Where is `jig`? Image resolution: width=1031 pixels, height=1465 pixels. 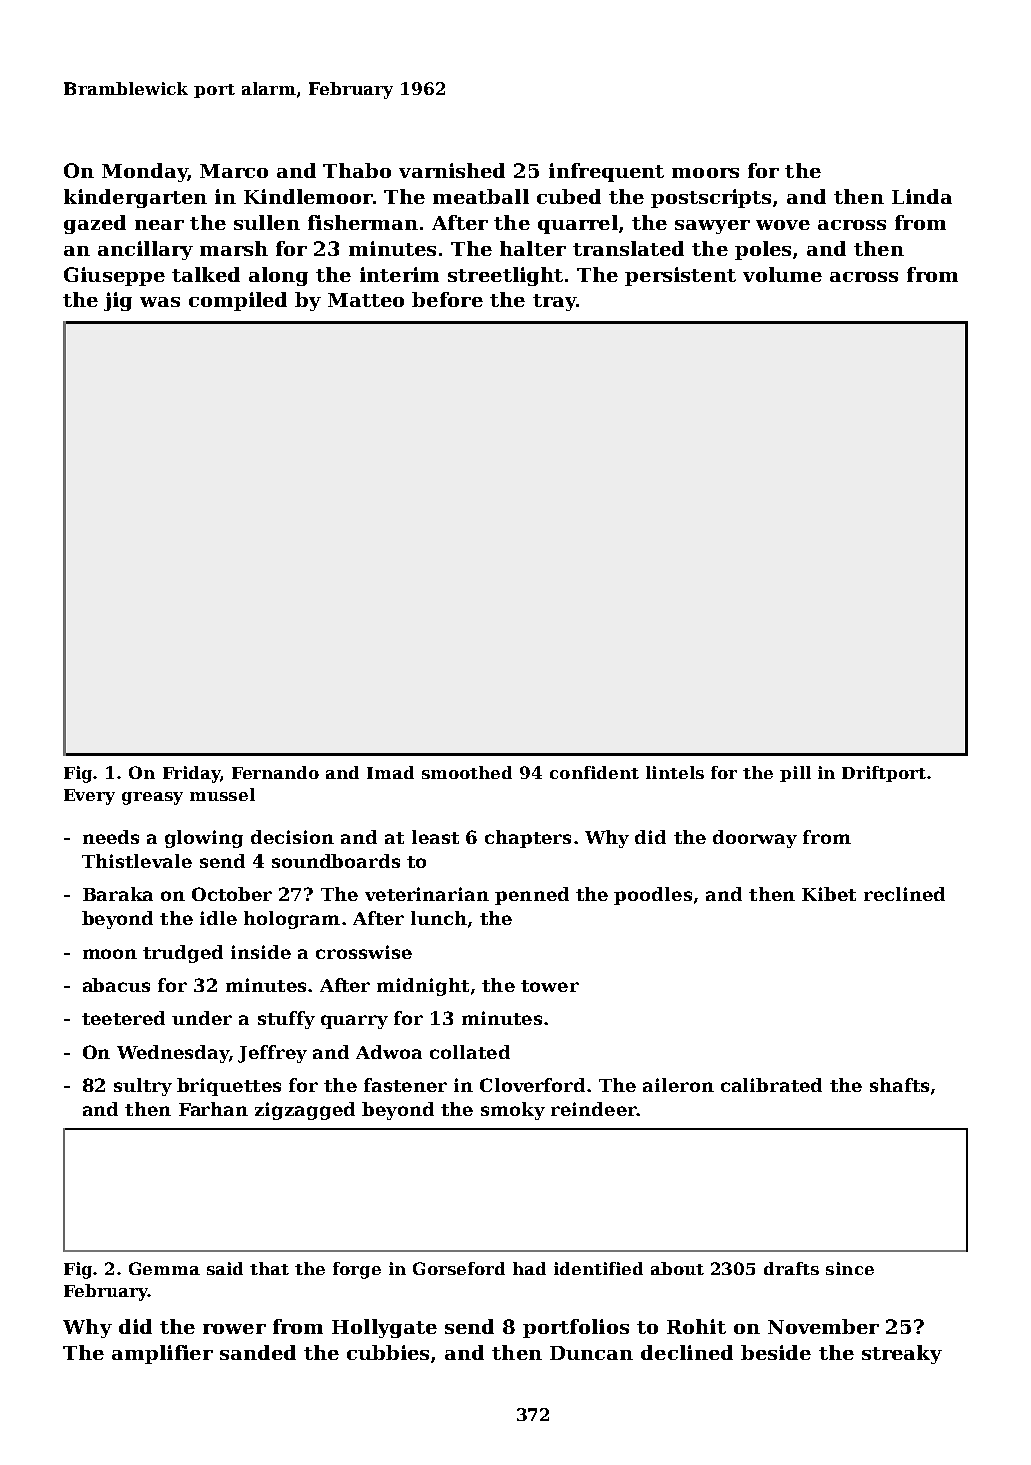
jig is located at coordinates (118, 301).
